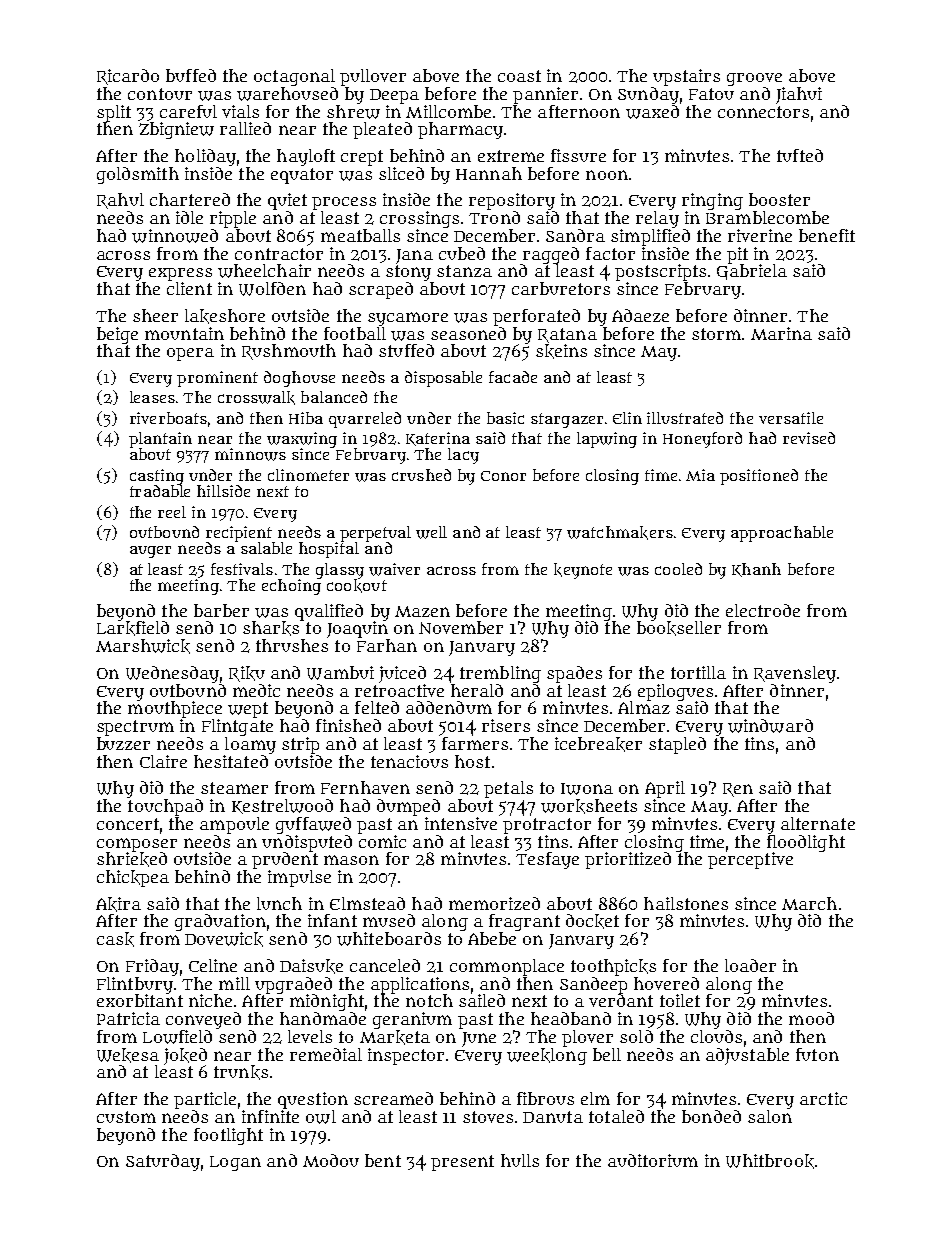 Image resolution: width=952 pixels, height=1233 pixels. What do you see at coordinates (157, 477) in the screenshot?
I see `casting` at bounding box center [157, 477].
